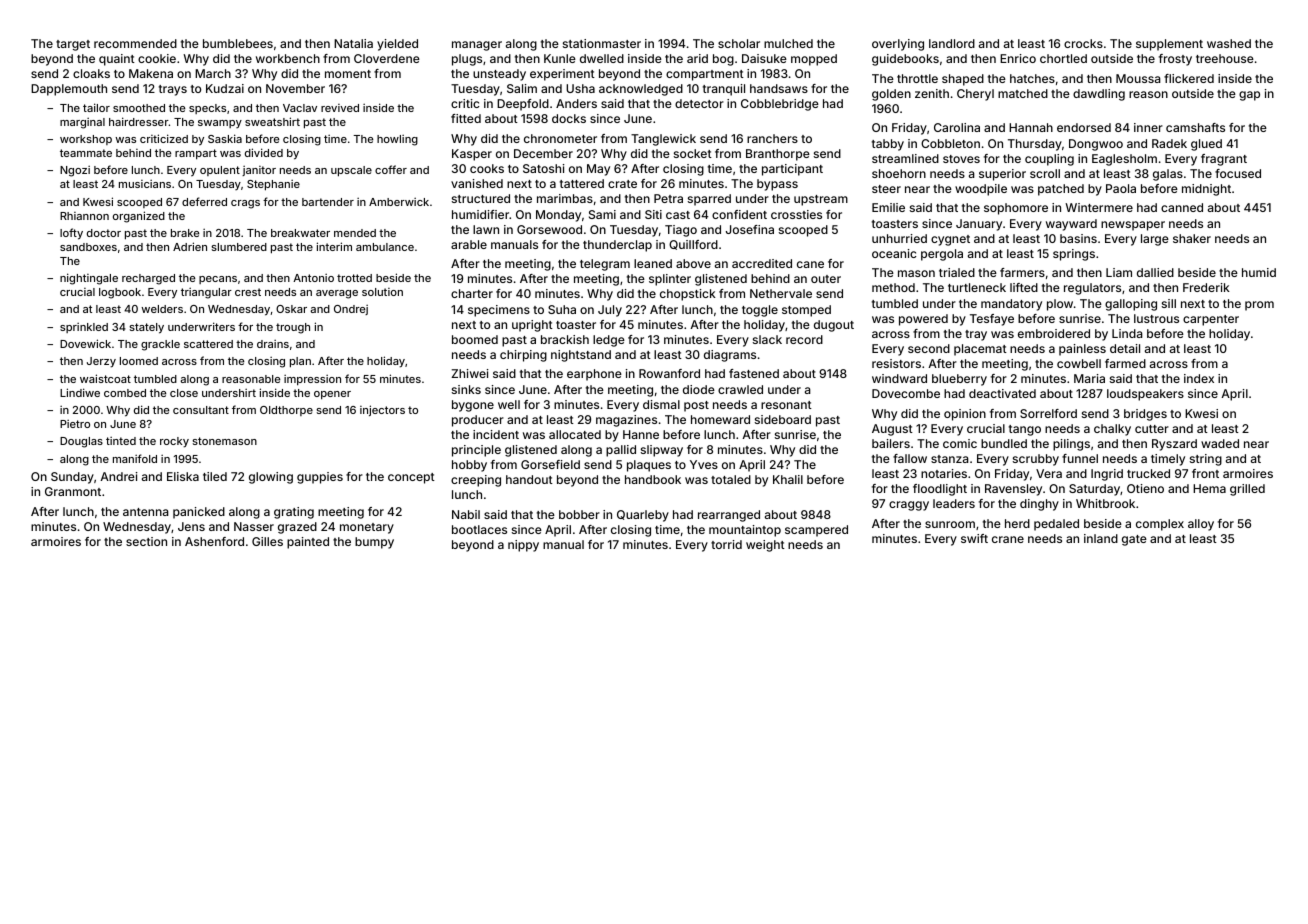 This screenshot has height=924, width=1308. What do you see at coordinates (974, 538) in the screenshot?
I see `swift` at bounding box center [974, 538].
